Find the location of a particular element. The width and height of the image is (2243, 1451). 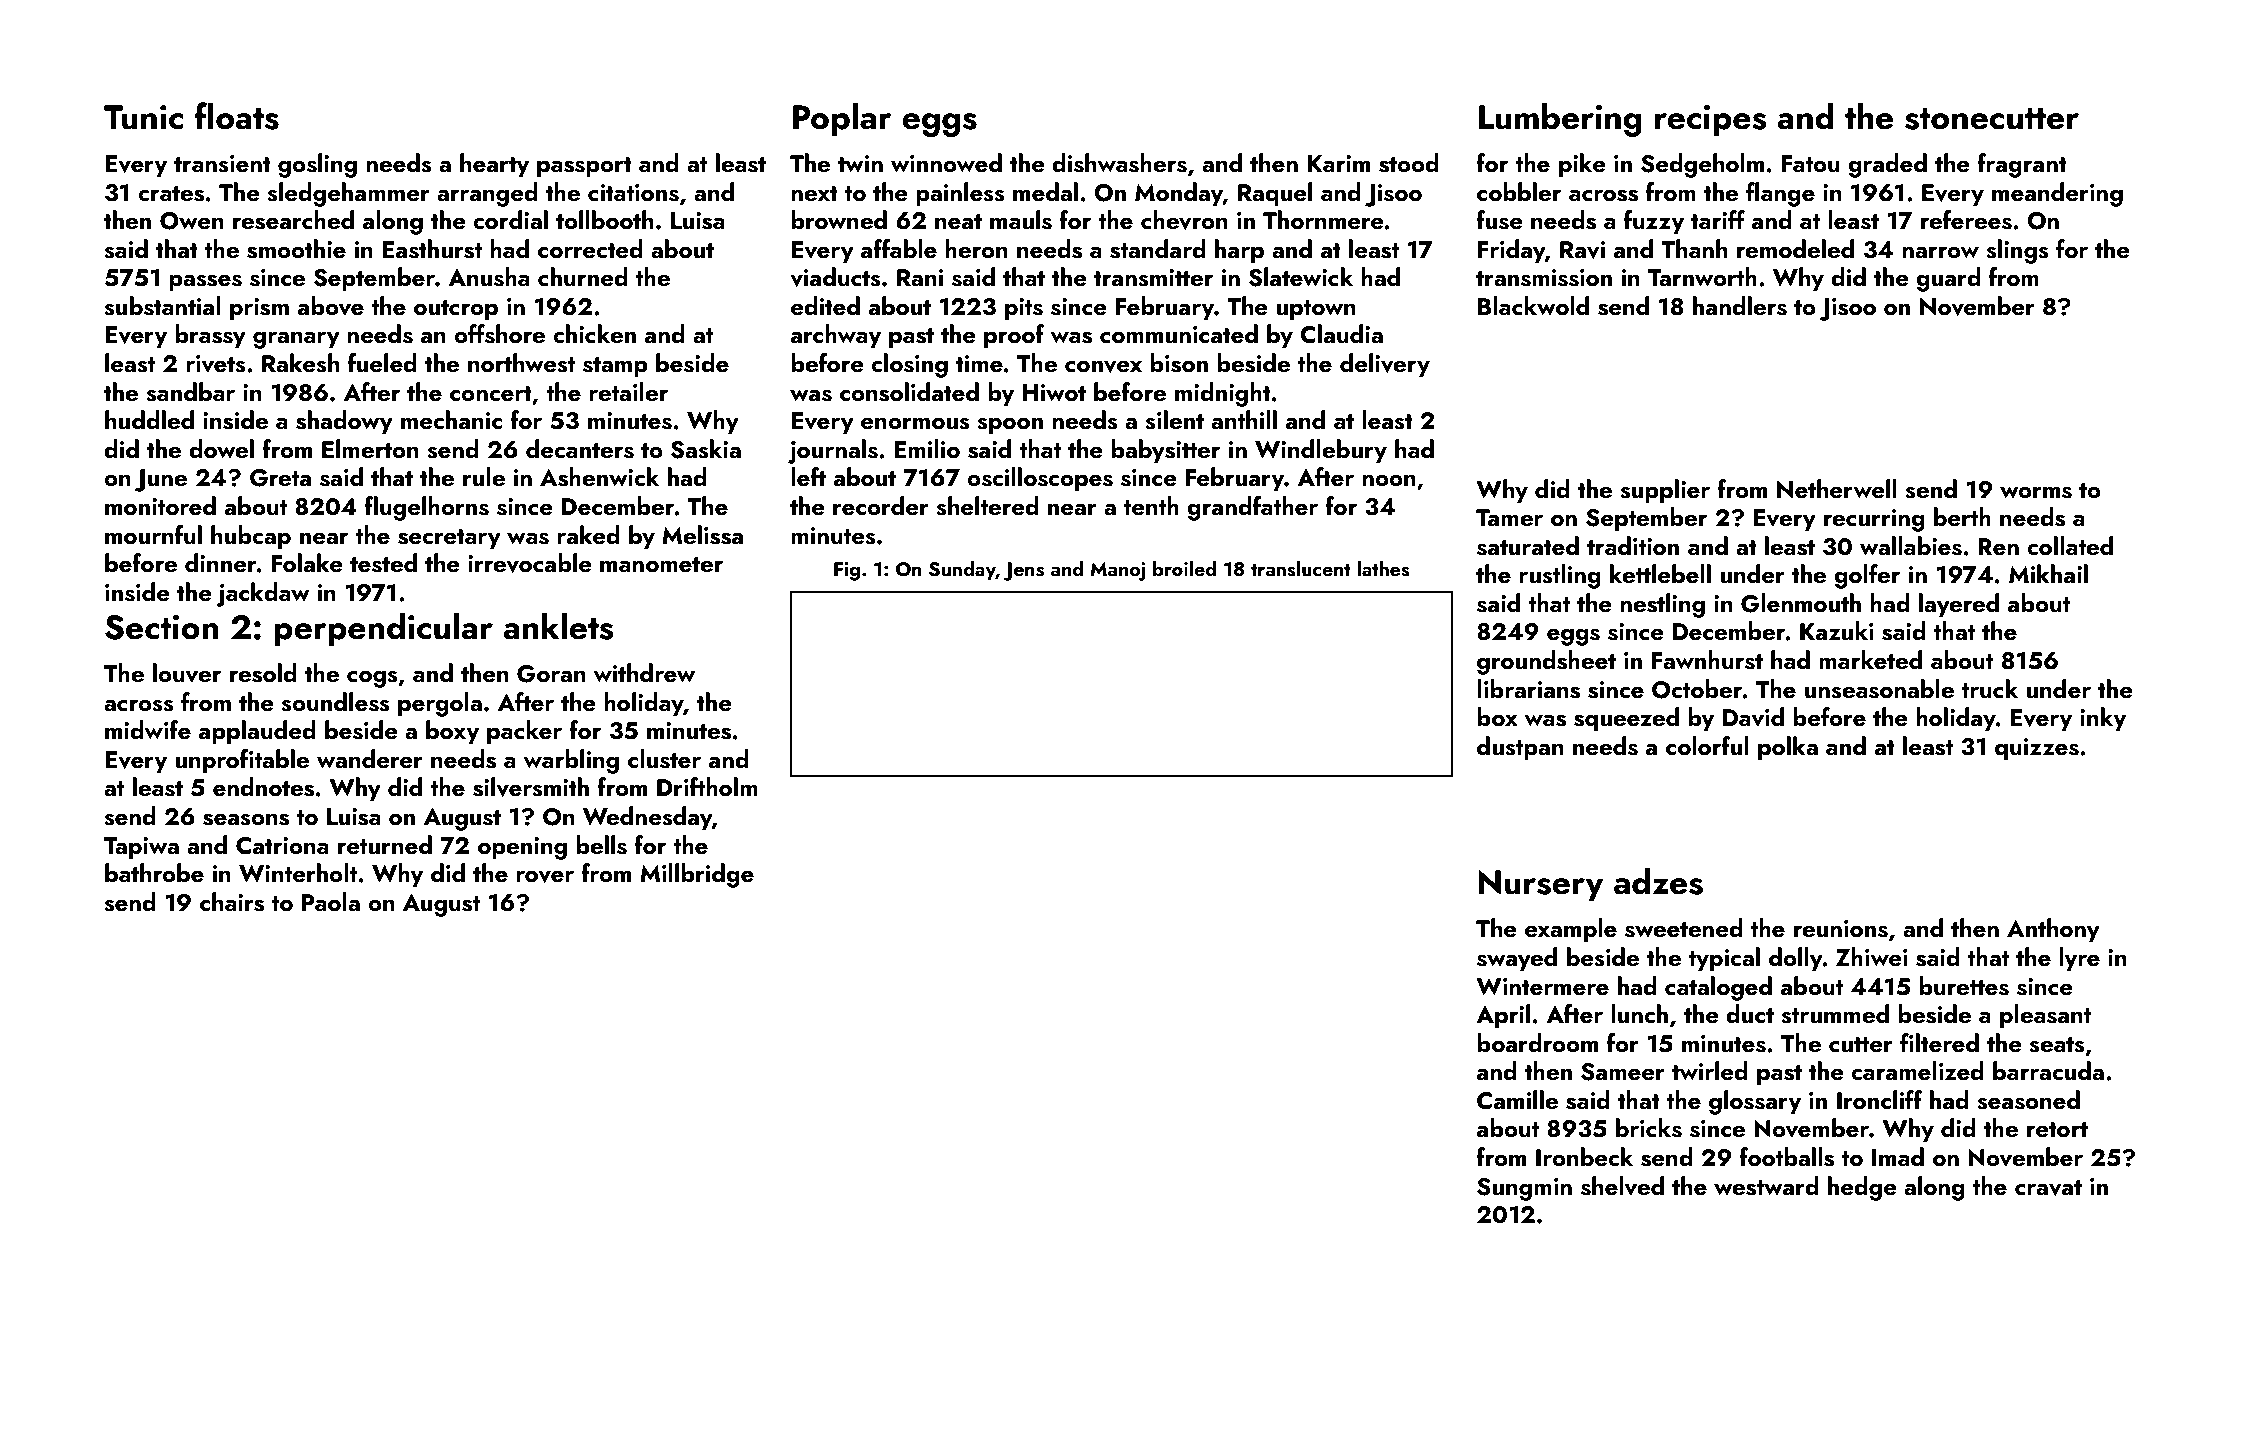

Paola is located at coordinates (331, 901).
